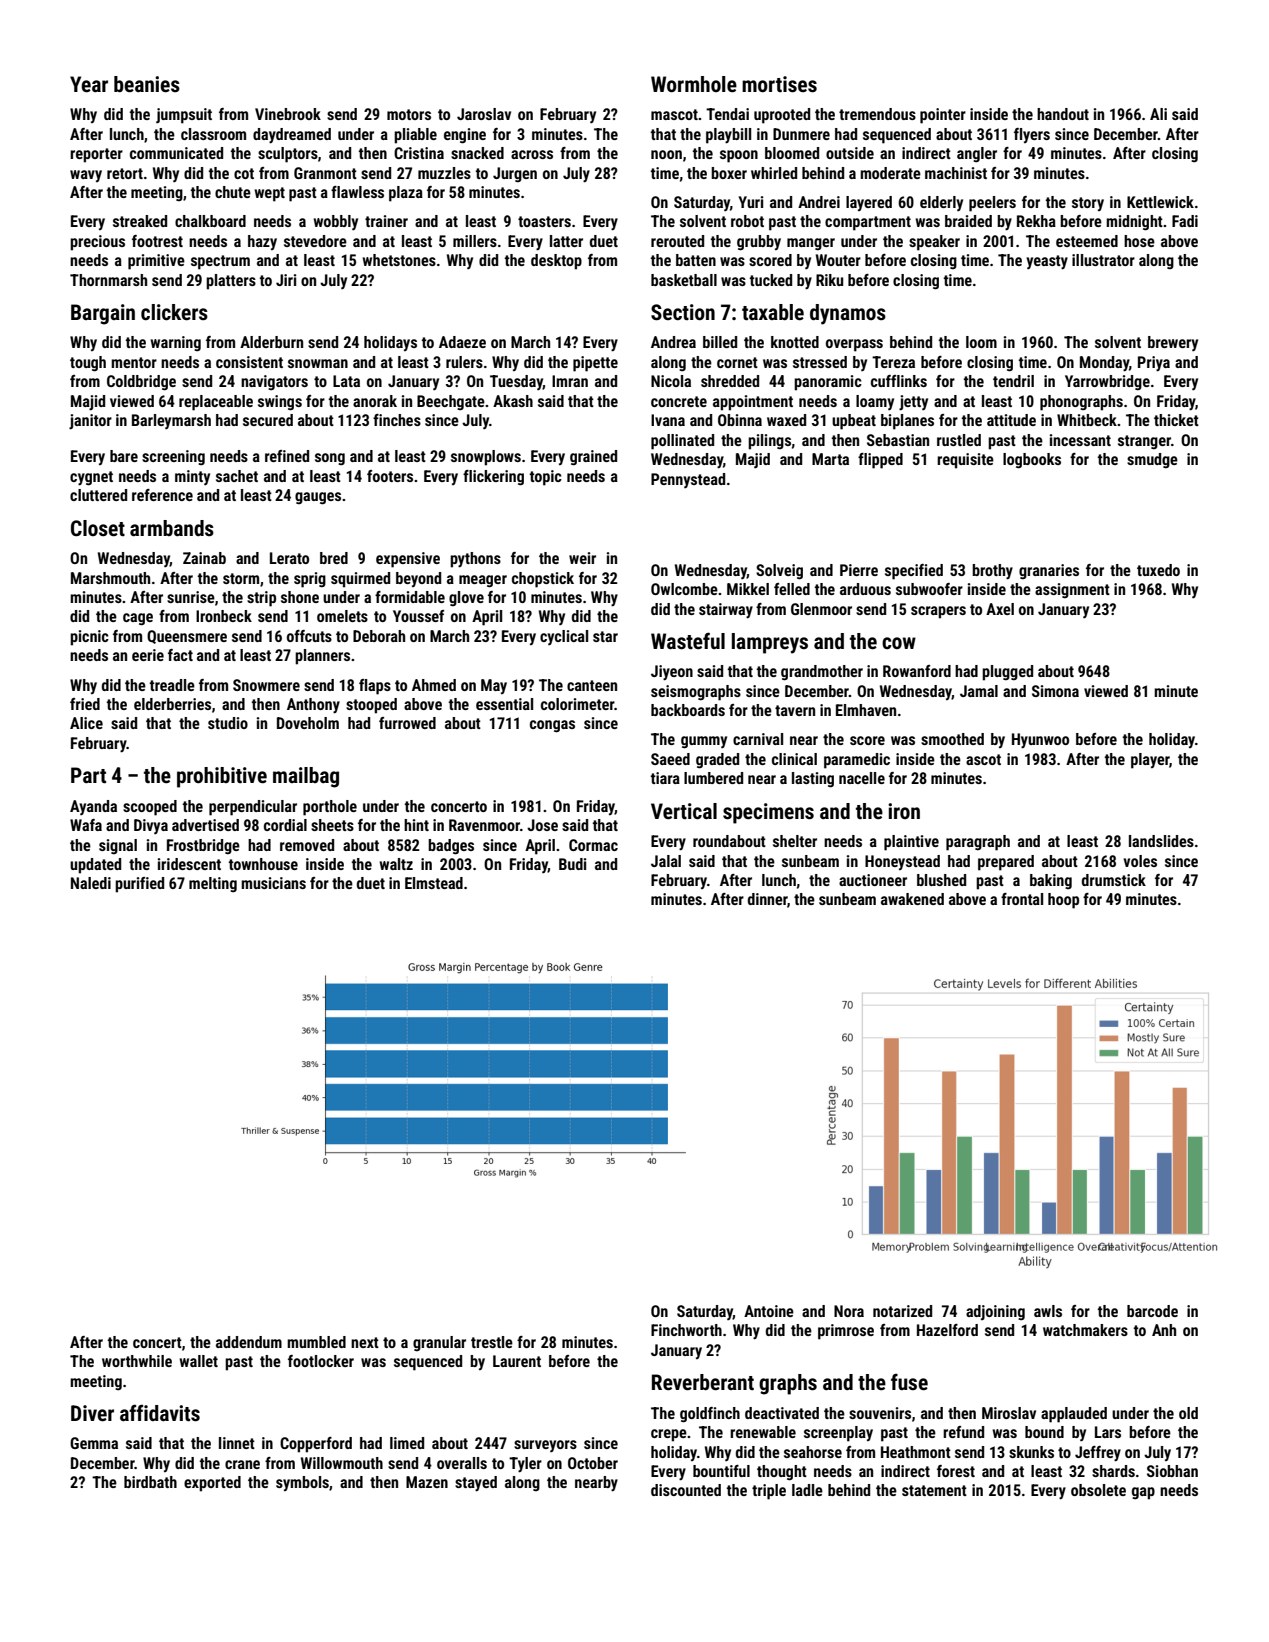 Image resolution: width=1269 pixels, height=1642 pixels. Describe the element at coordinates (89, 84) in the image. I see `Year` at that location.
